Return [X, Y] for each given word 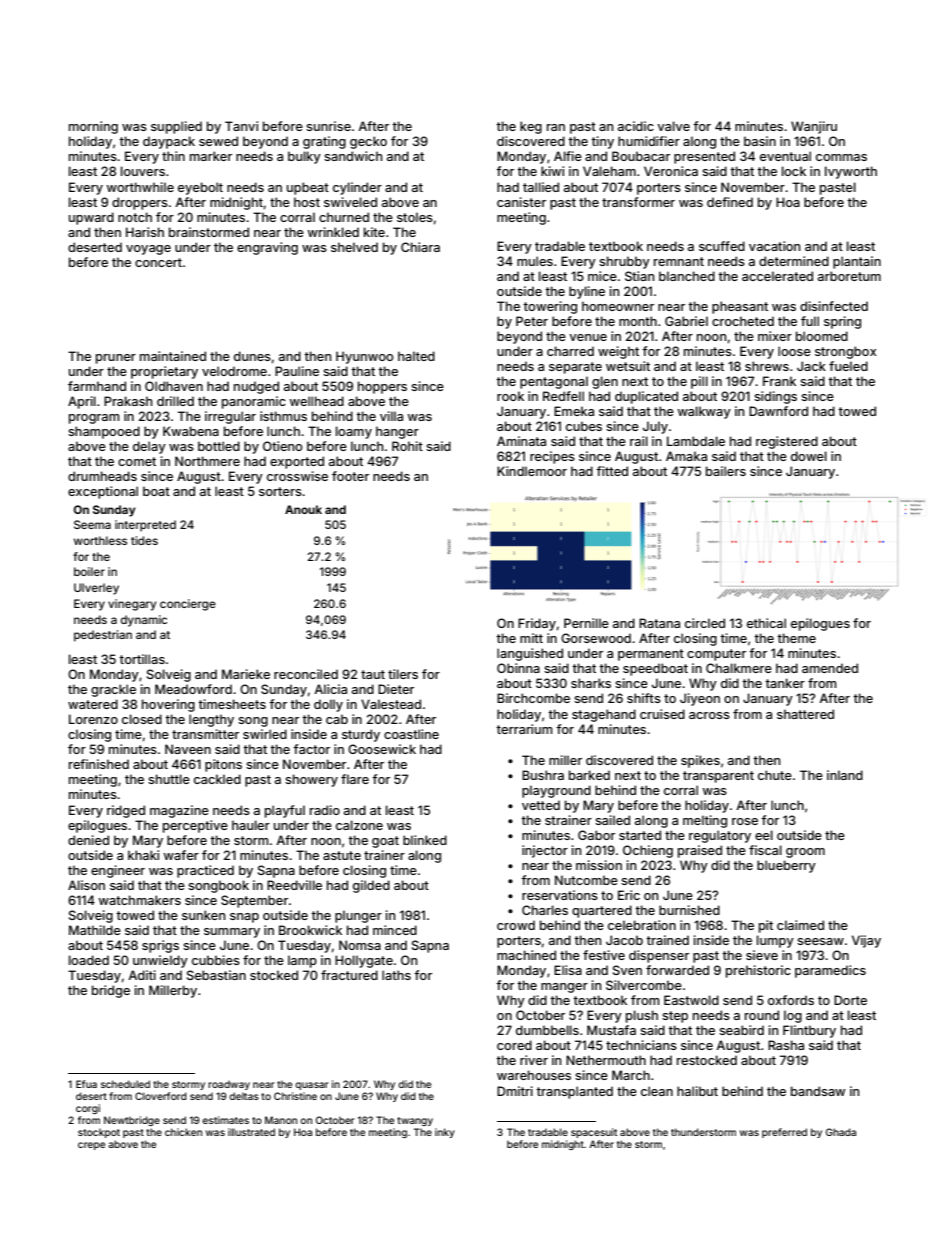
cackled [217, 779]
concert [158, 262]
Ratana [659, 623]
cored [514, 1045]
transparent [718, 777]
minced [395, 930]
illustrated [251, 1132]
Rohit [407, 446]
